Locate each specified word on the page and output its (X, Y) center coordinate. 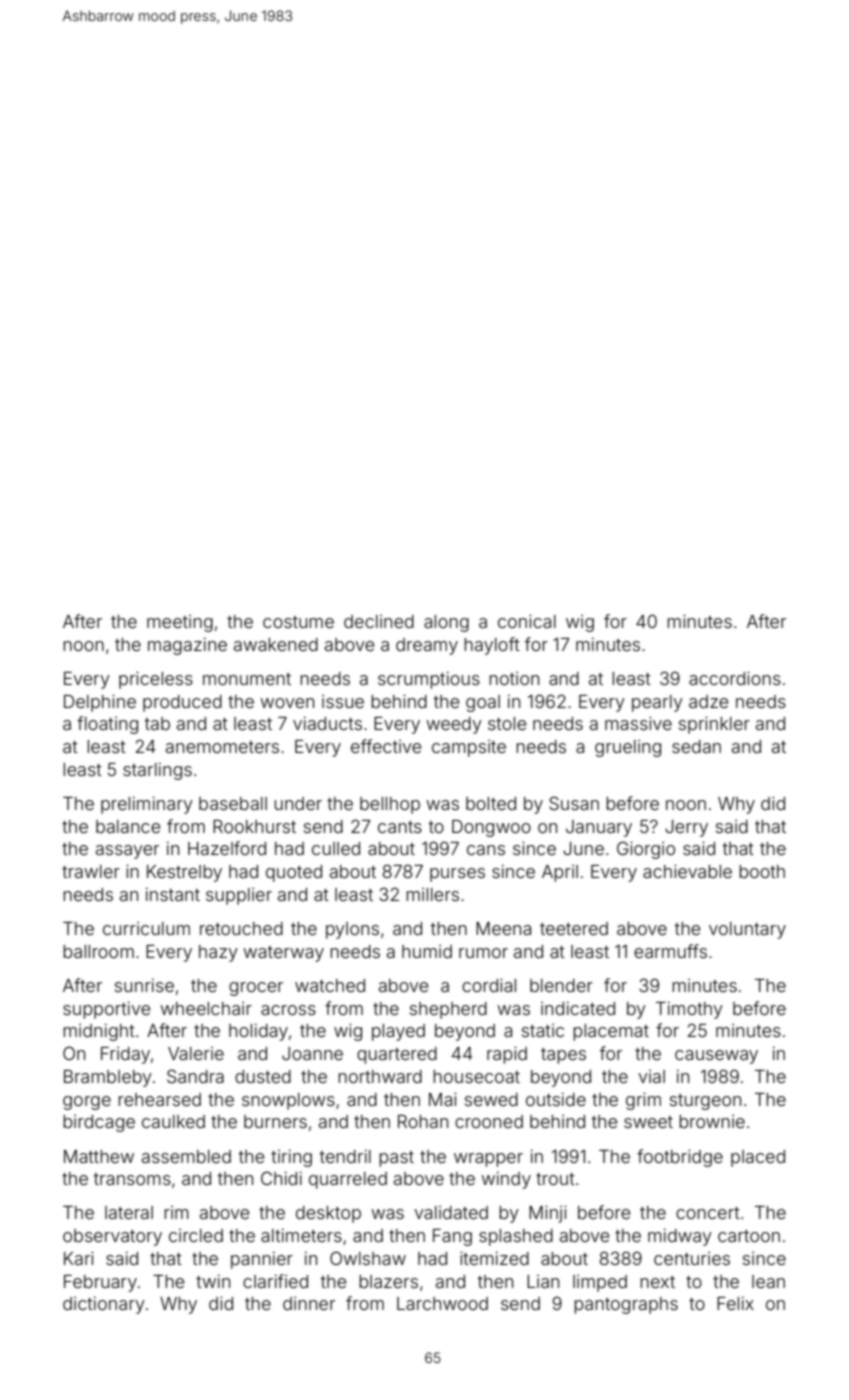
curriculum (146, 928)
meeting (180, 623)
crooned (489, 1121)
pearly (657, 703)
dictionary (104, 1305)
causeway (716, 1057)
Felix (735, 1303)
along (446, 623)
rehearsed (159, 1099)
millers (432, 894)
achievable (687, 871)
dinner (309, 1303)
